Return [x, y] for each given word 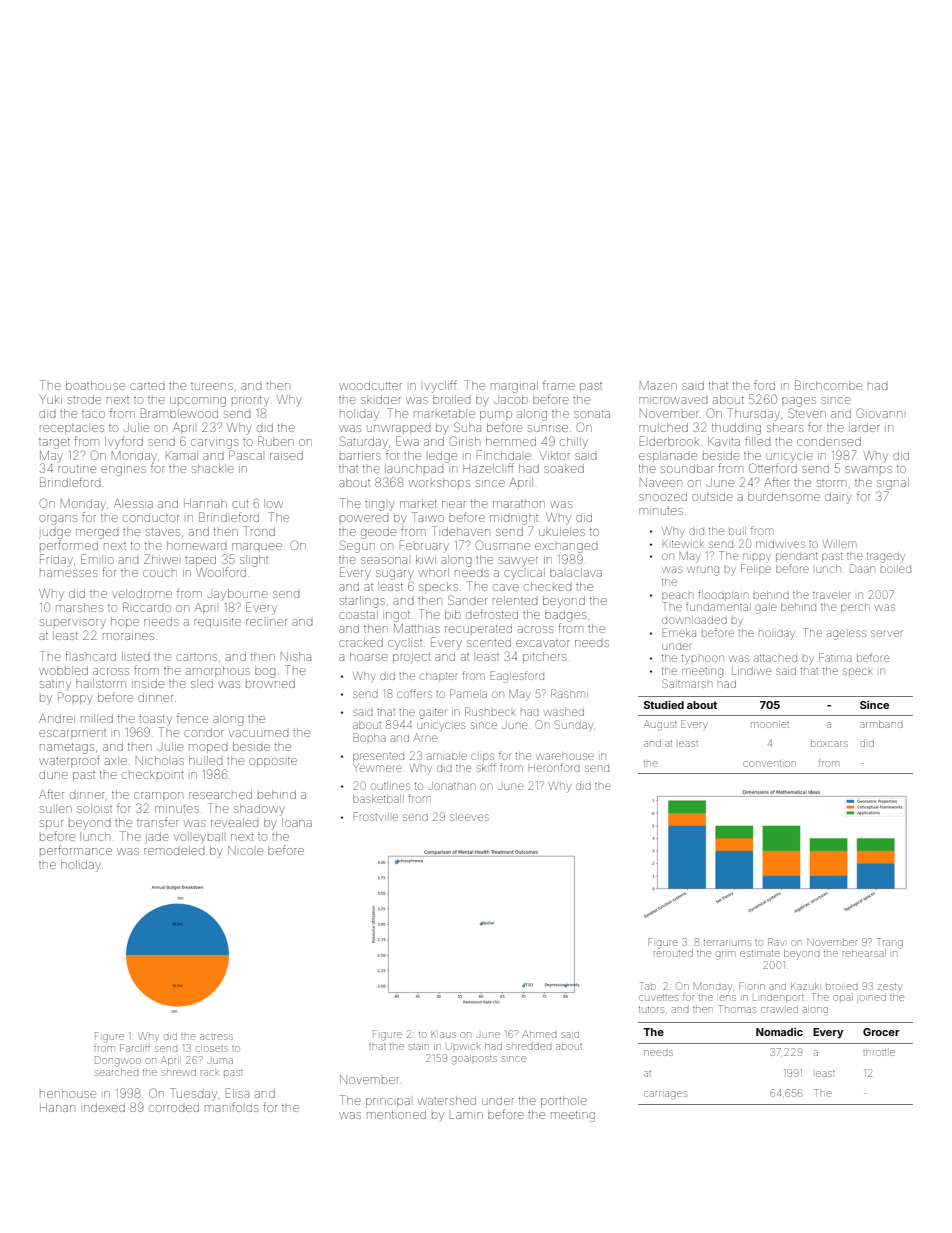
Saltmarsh [686, 683]
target [54, 443]
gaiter [432, 713]
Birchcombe [828, 385]
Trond [259, 531]
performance [76, 850]
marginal [514, 387]
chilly [574, 443]
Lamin [466, 1115]
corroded [174, 1108]
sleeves [469, 817]
